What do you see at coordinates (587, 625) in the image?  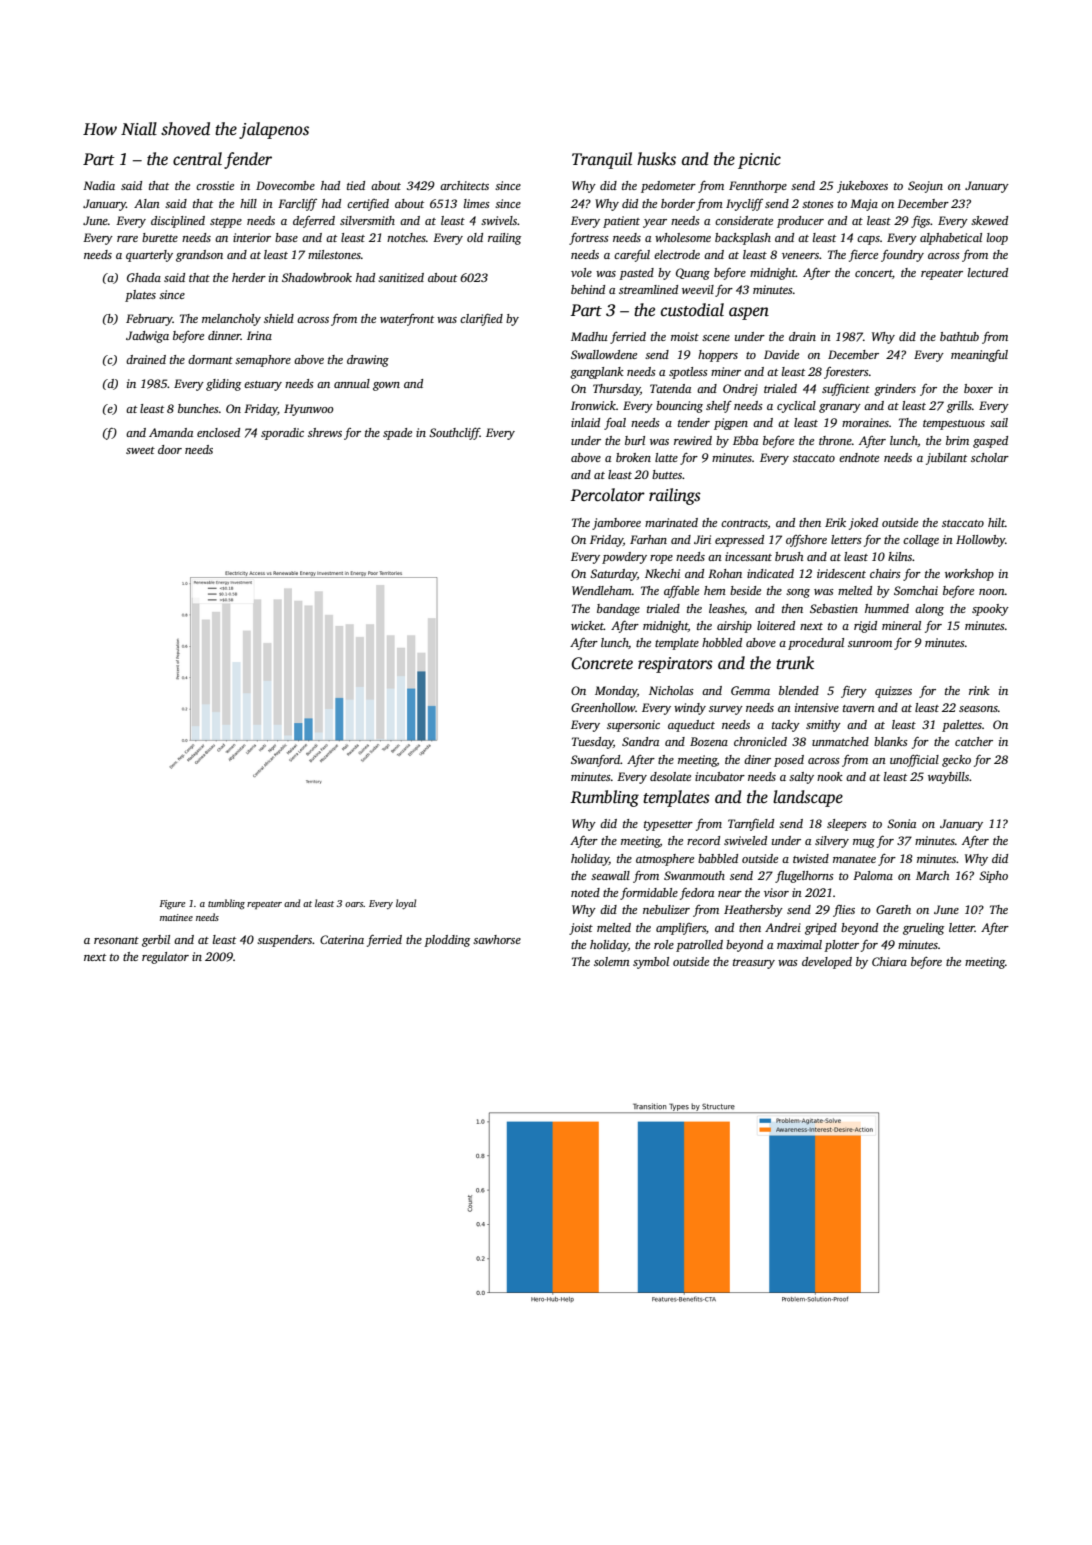 I see `wicket` at bounding box center [587, 625].
